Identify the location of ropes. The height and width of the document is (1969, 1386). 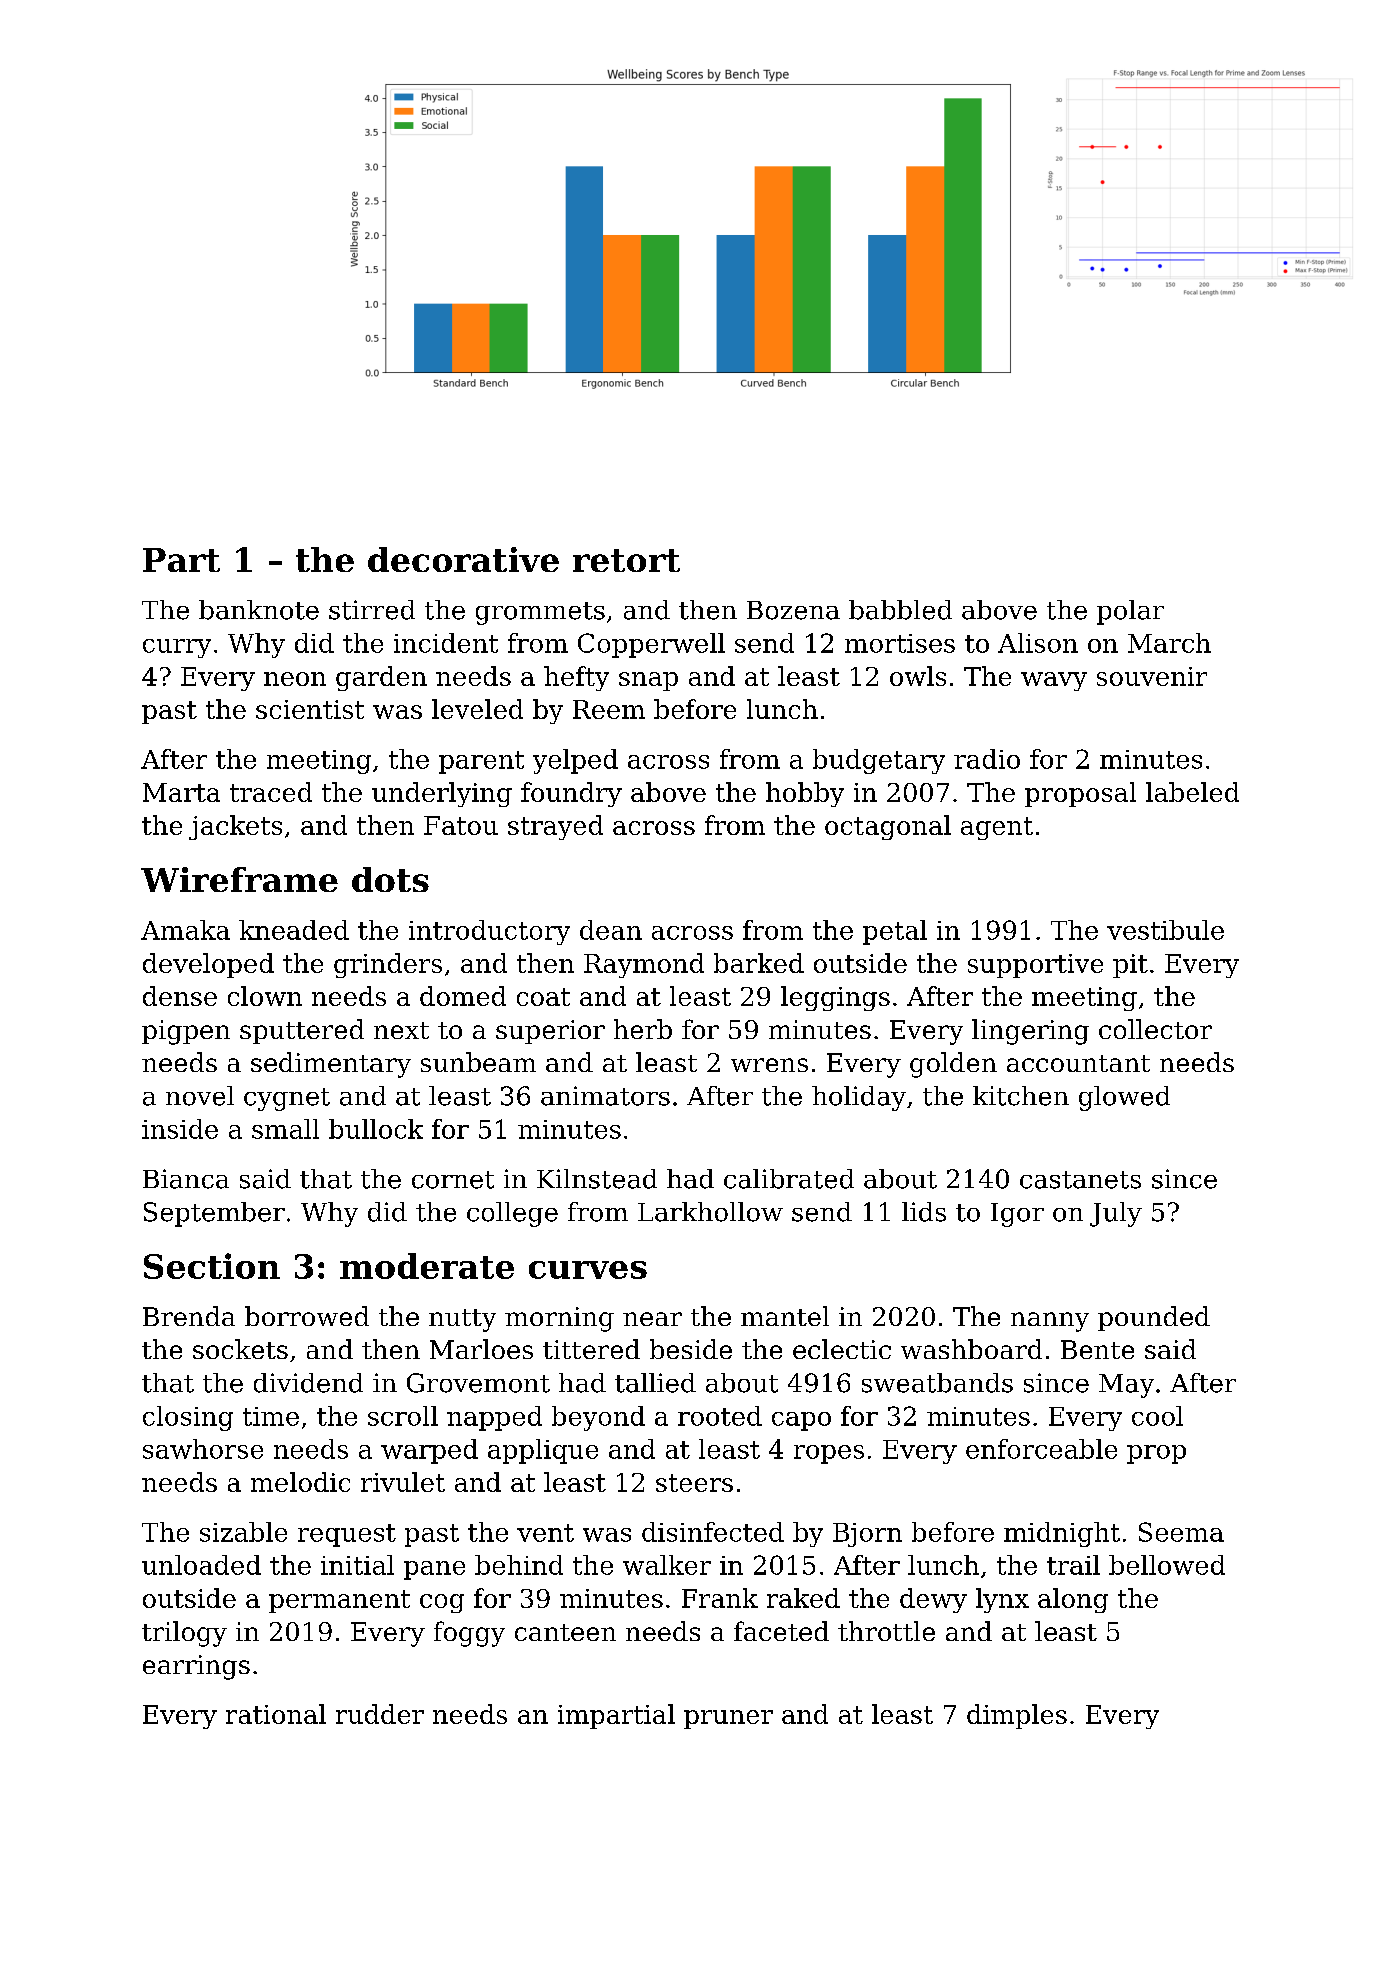
(829, 1454).
